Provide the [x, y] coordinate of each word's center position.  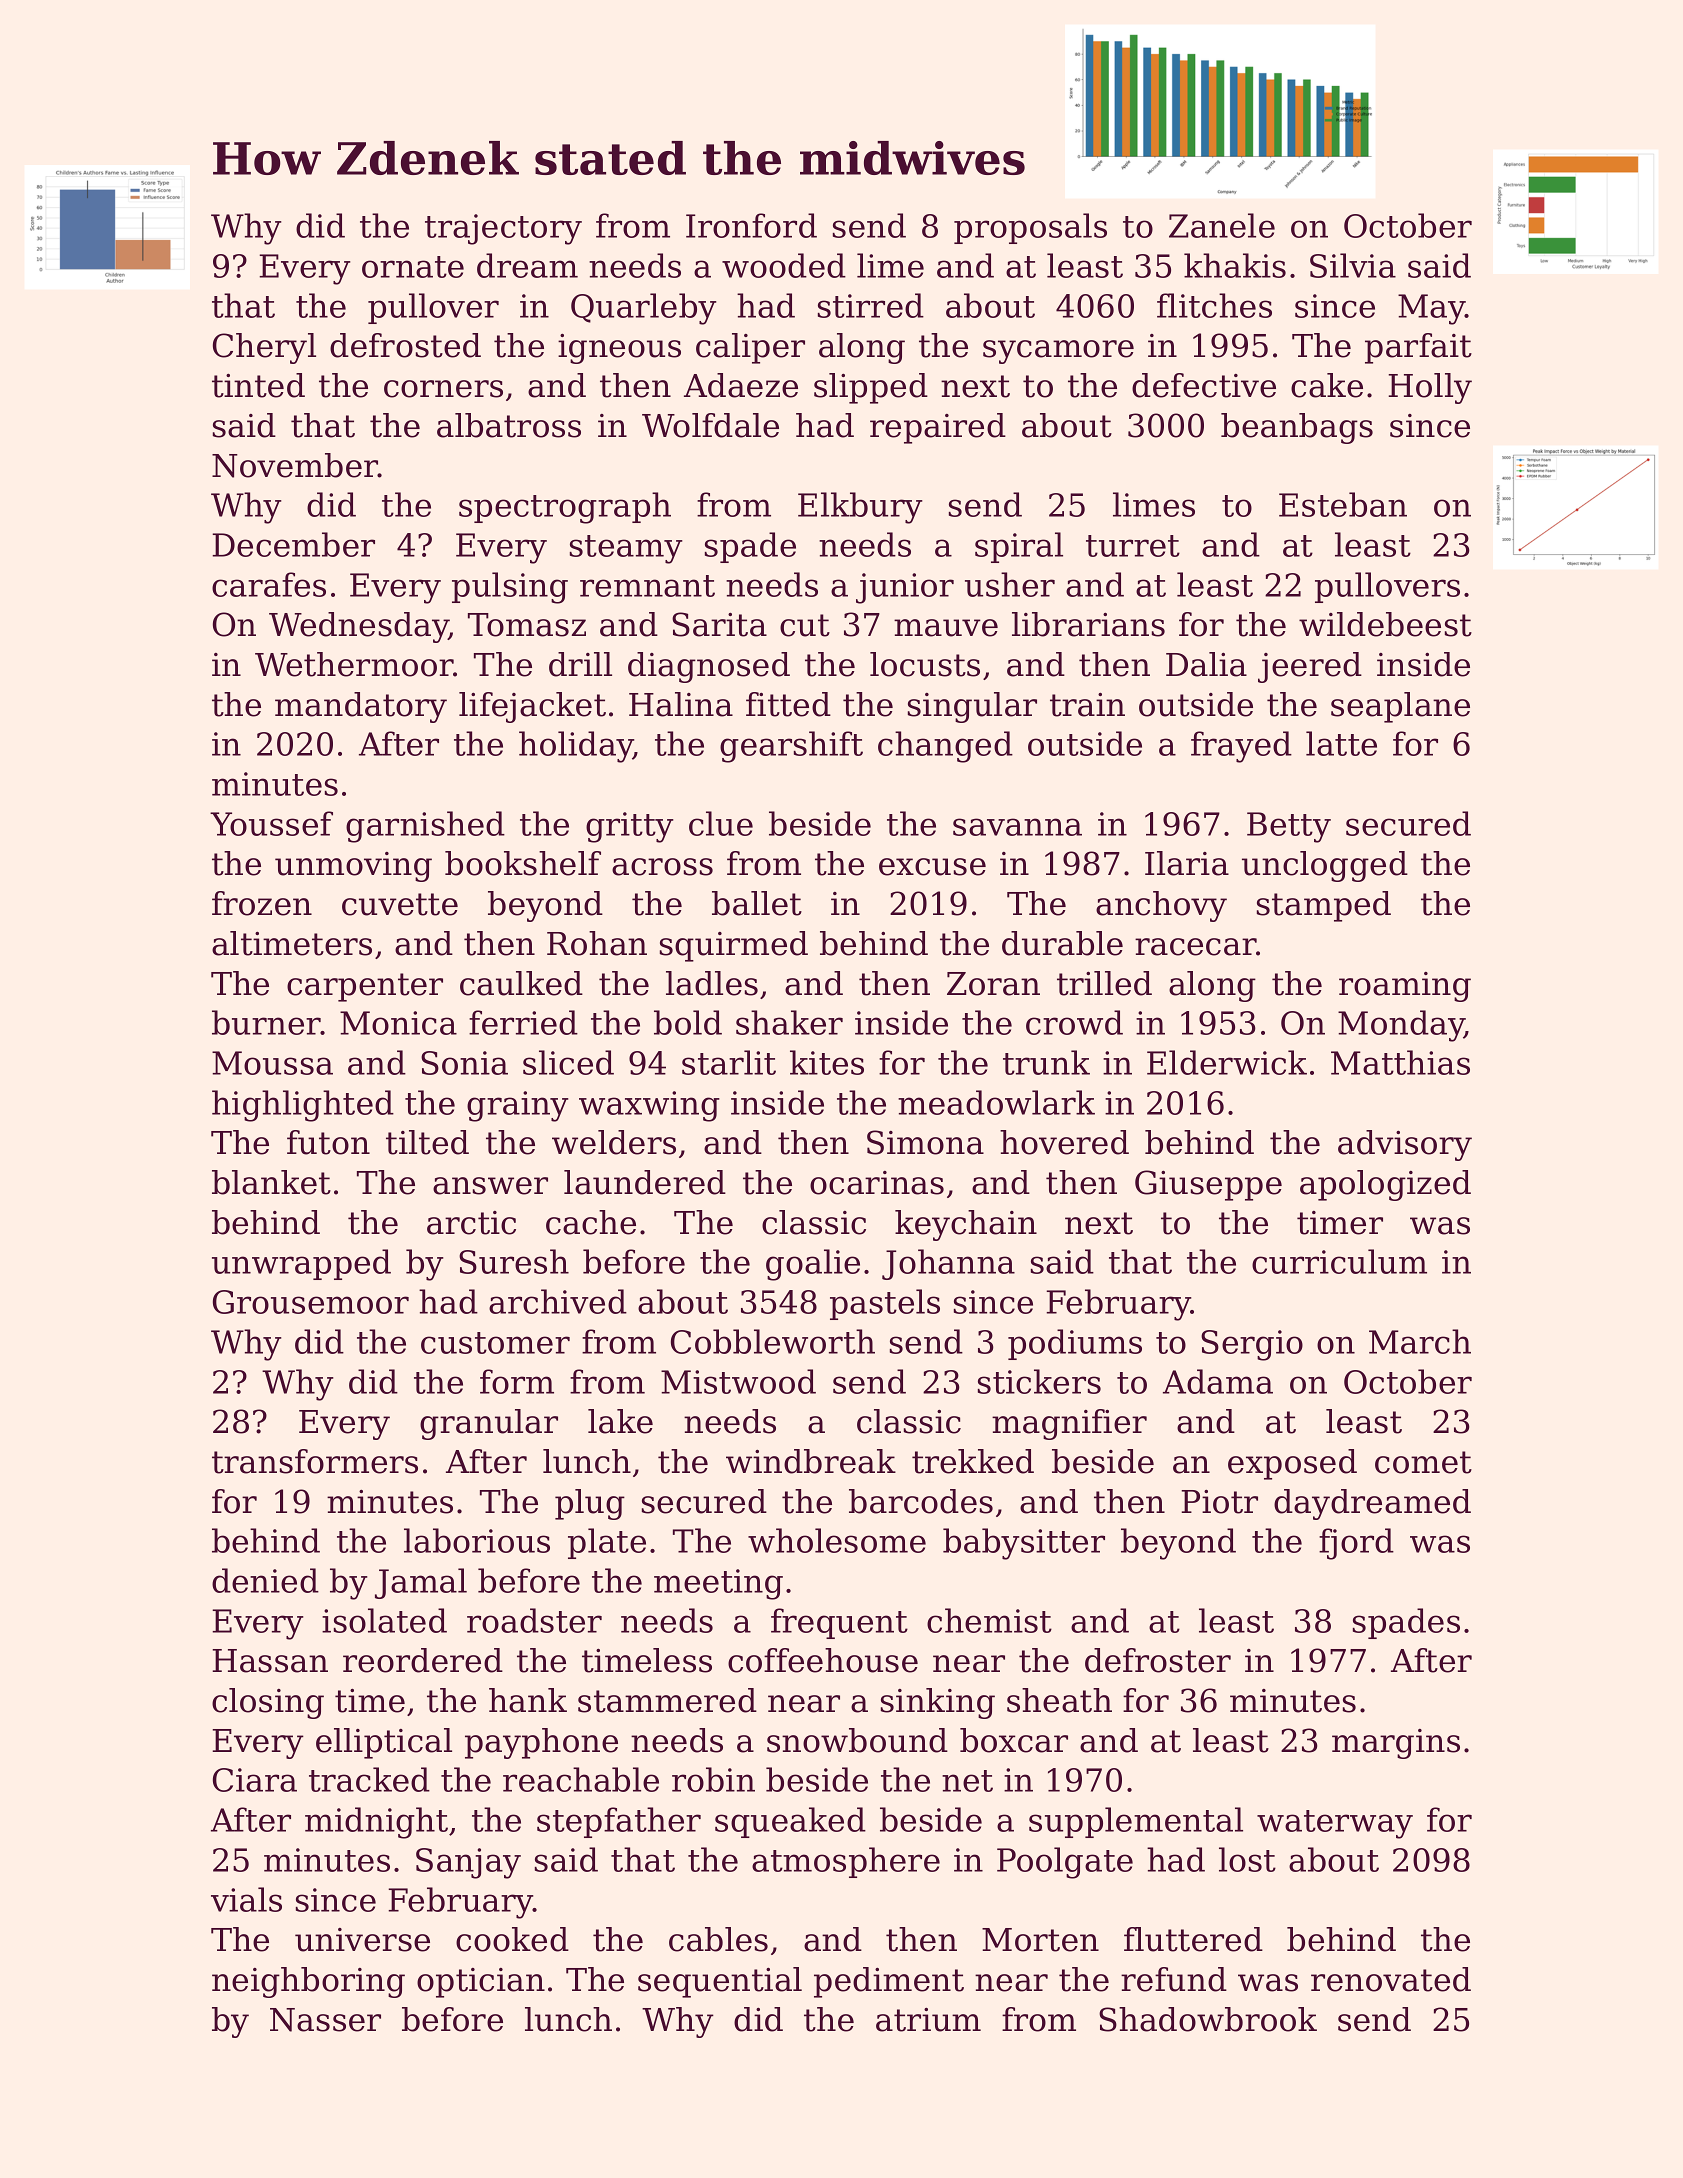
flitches [1214, 305]
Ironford [751, 225]
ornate [413, 267]
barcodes [921, 1501]
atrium [928, 2020]
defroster [1158, 1660]
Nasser [325, 2020]
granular [489, 1424]
